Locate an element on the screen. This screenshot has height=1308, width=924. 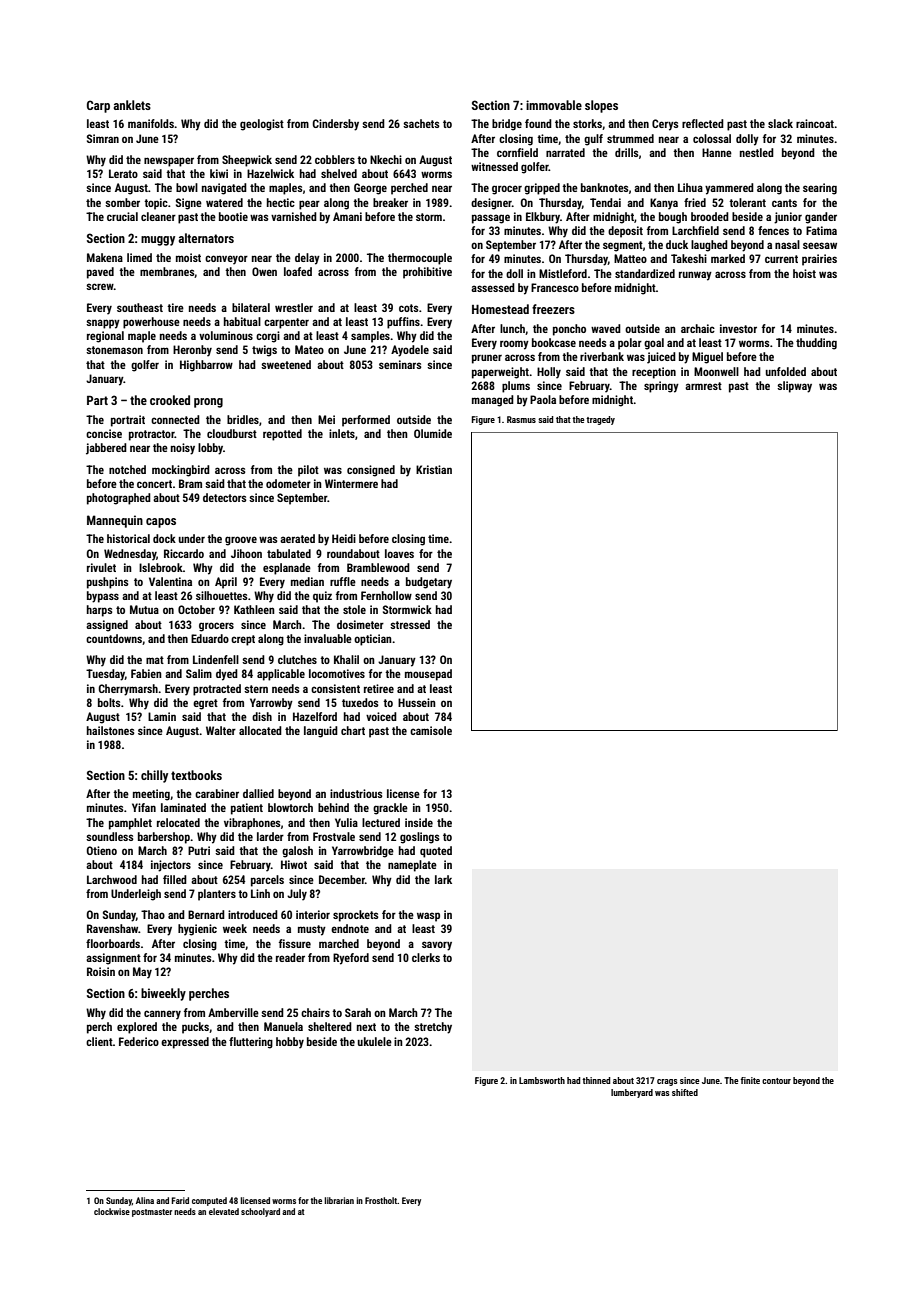
Mutua is located at coordinates (144, 609).
